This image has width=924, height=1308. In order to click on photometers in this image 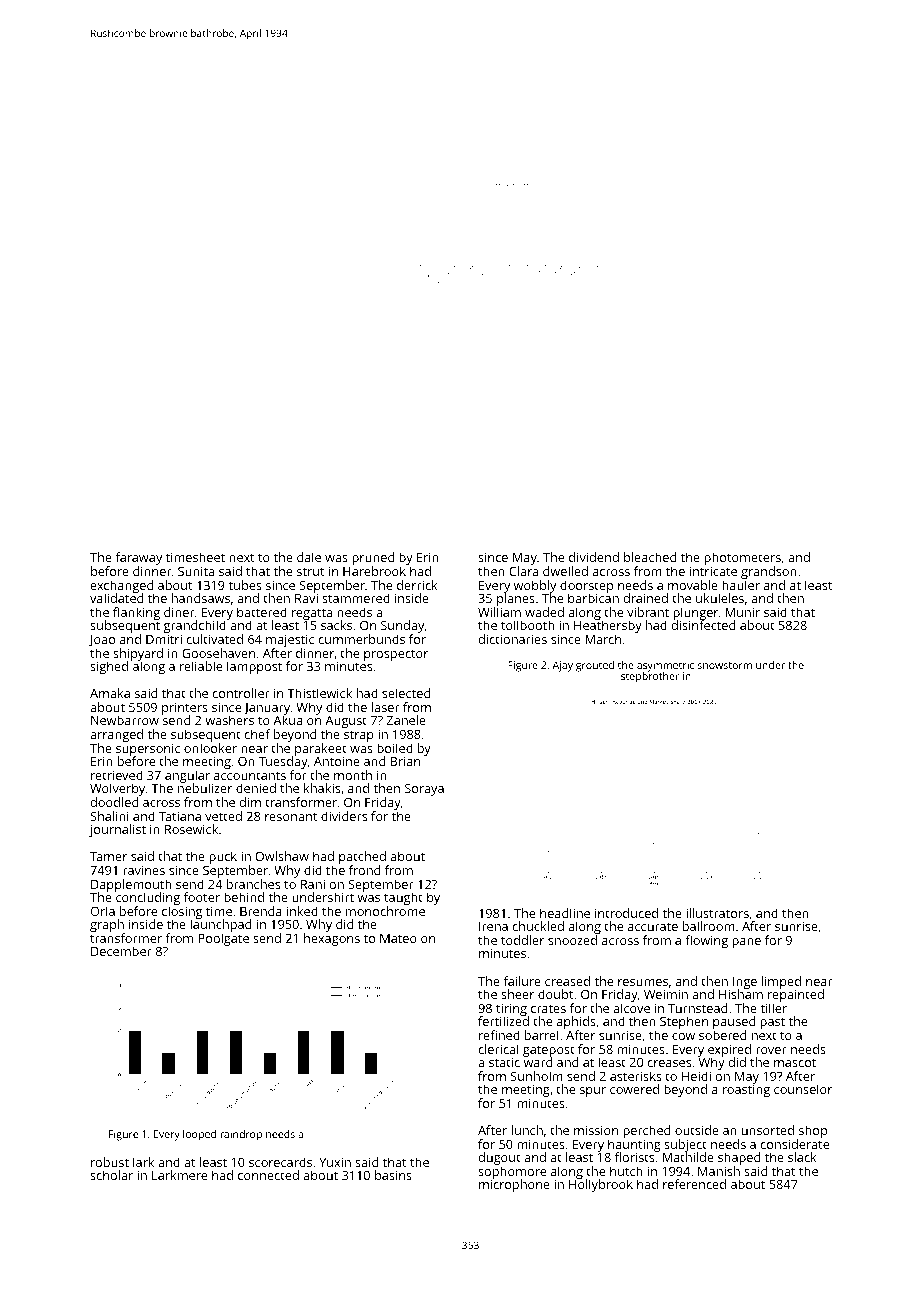, I will do `click(742, 558)`.
